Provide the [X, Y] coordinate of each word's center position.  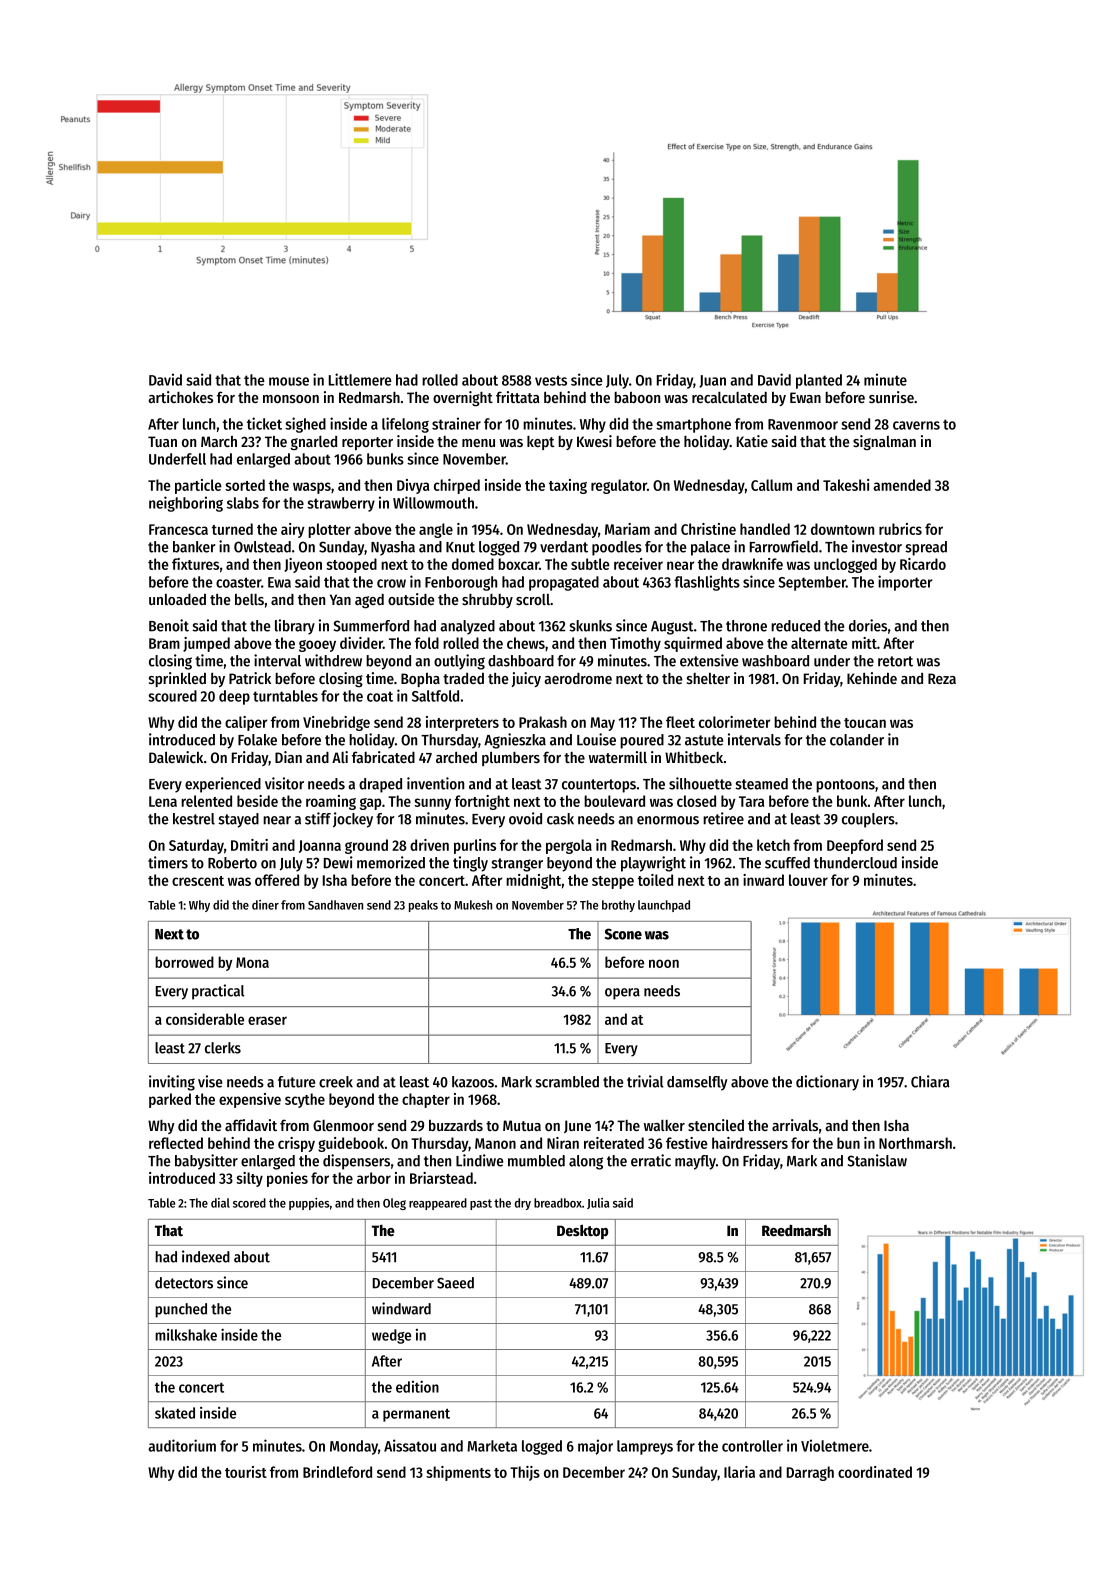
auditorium [182, 1445]
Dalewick [176, 757]
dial [220, 1203]
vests [551, 380]
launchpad [664, 906]
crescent [198, 881]
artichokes [180, 397]
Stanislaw [877, 1160]
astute [704, 740]
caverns [916, 425]
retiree [723, 818]
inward [763, 880]
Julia [598, 1203]
